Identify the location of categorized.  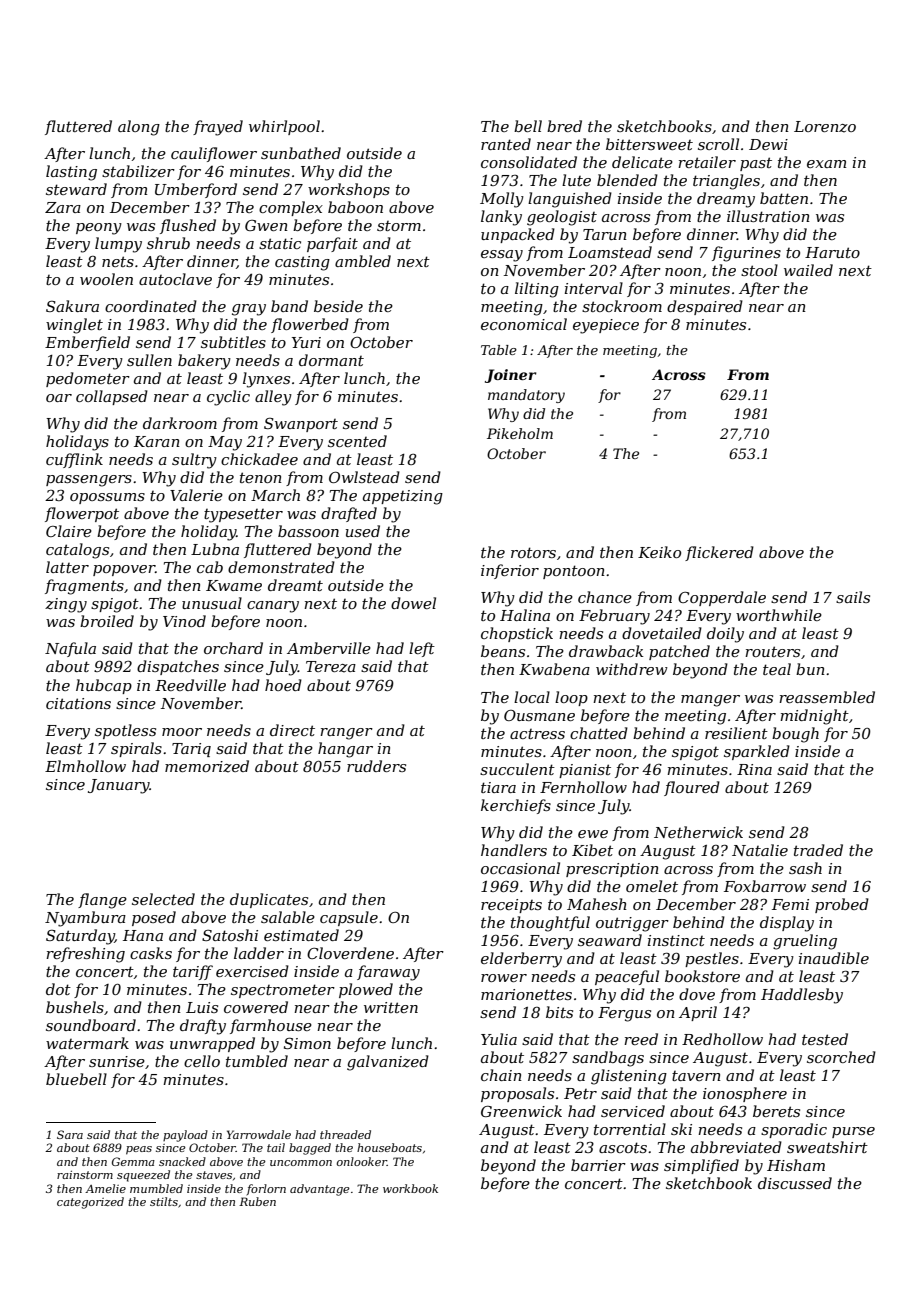
(90, 1203).
